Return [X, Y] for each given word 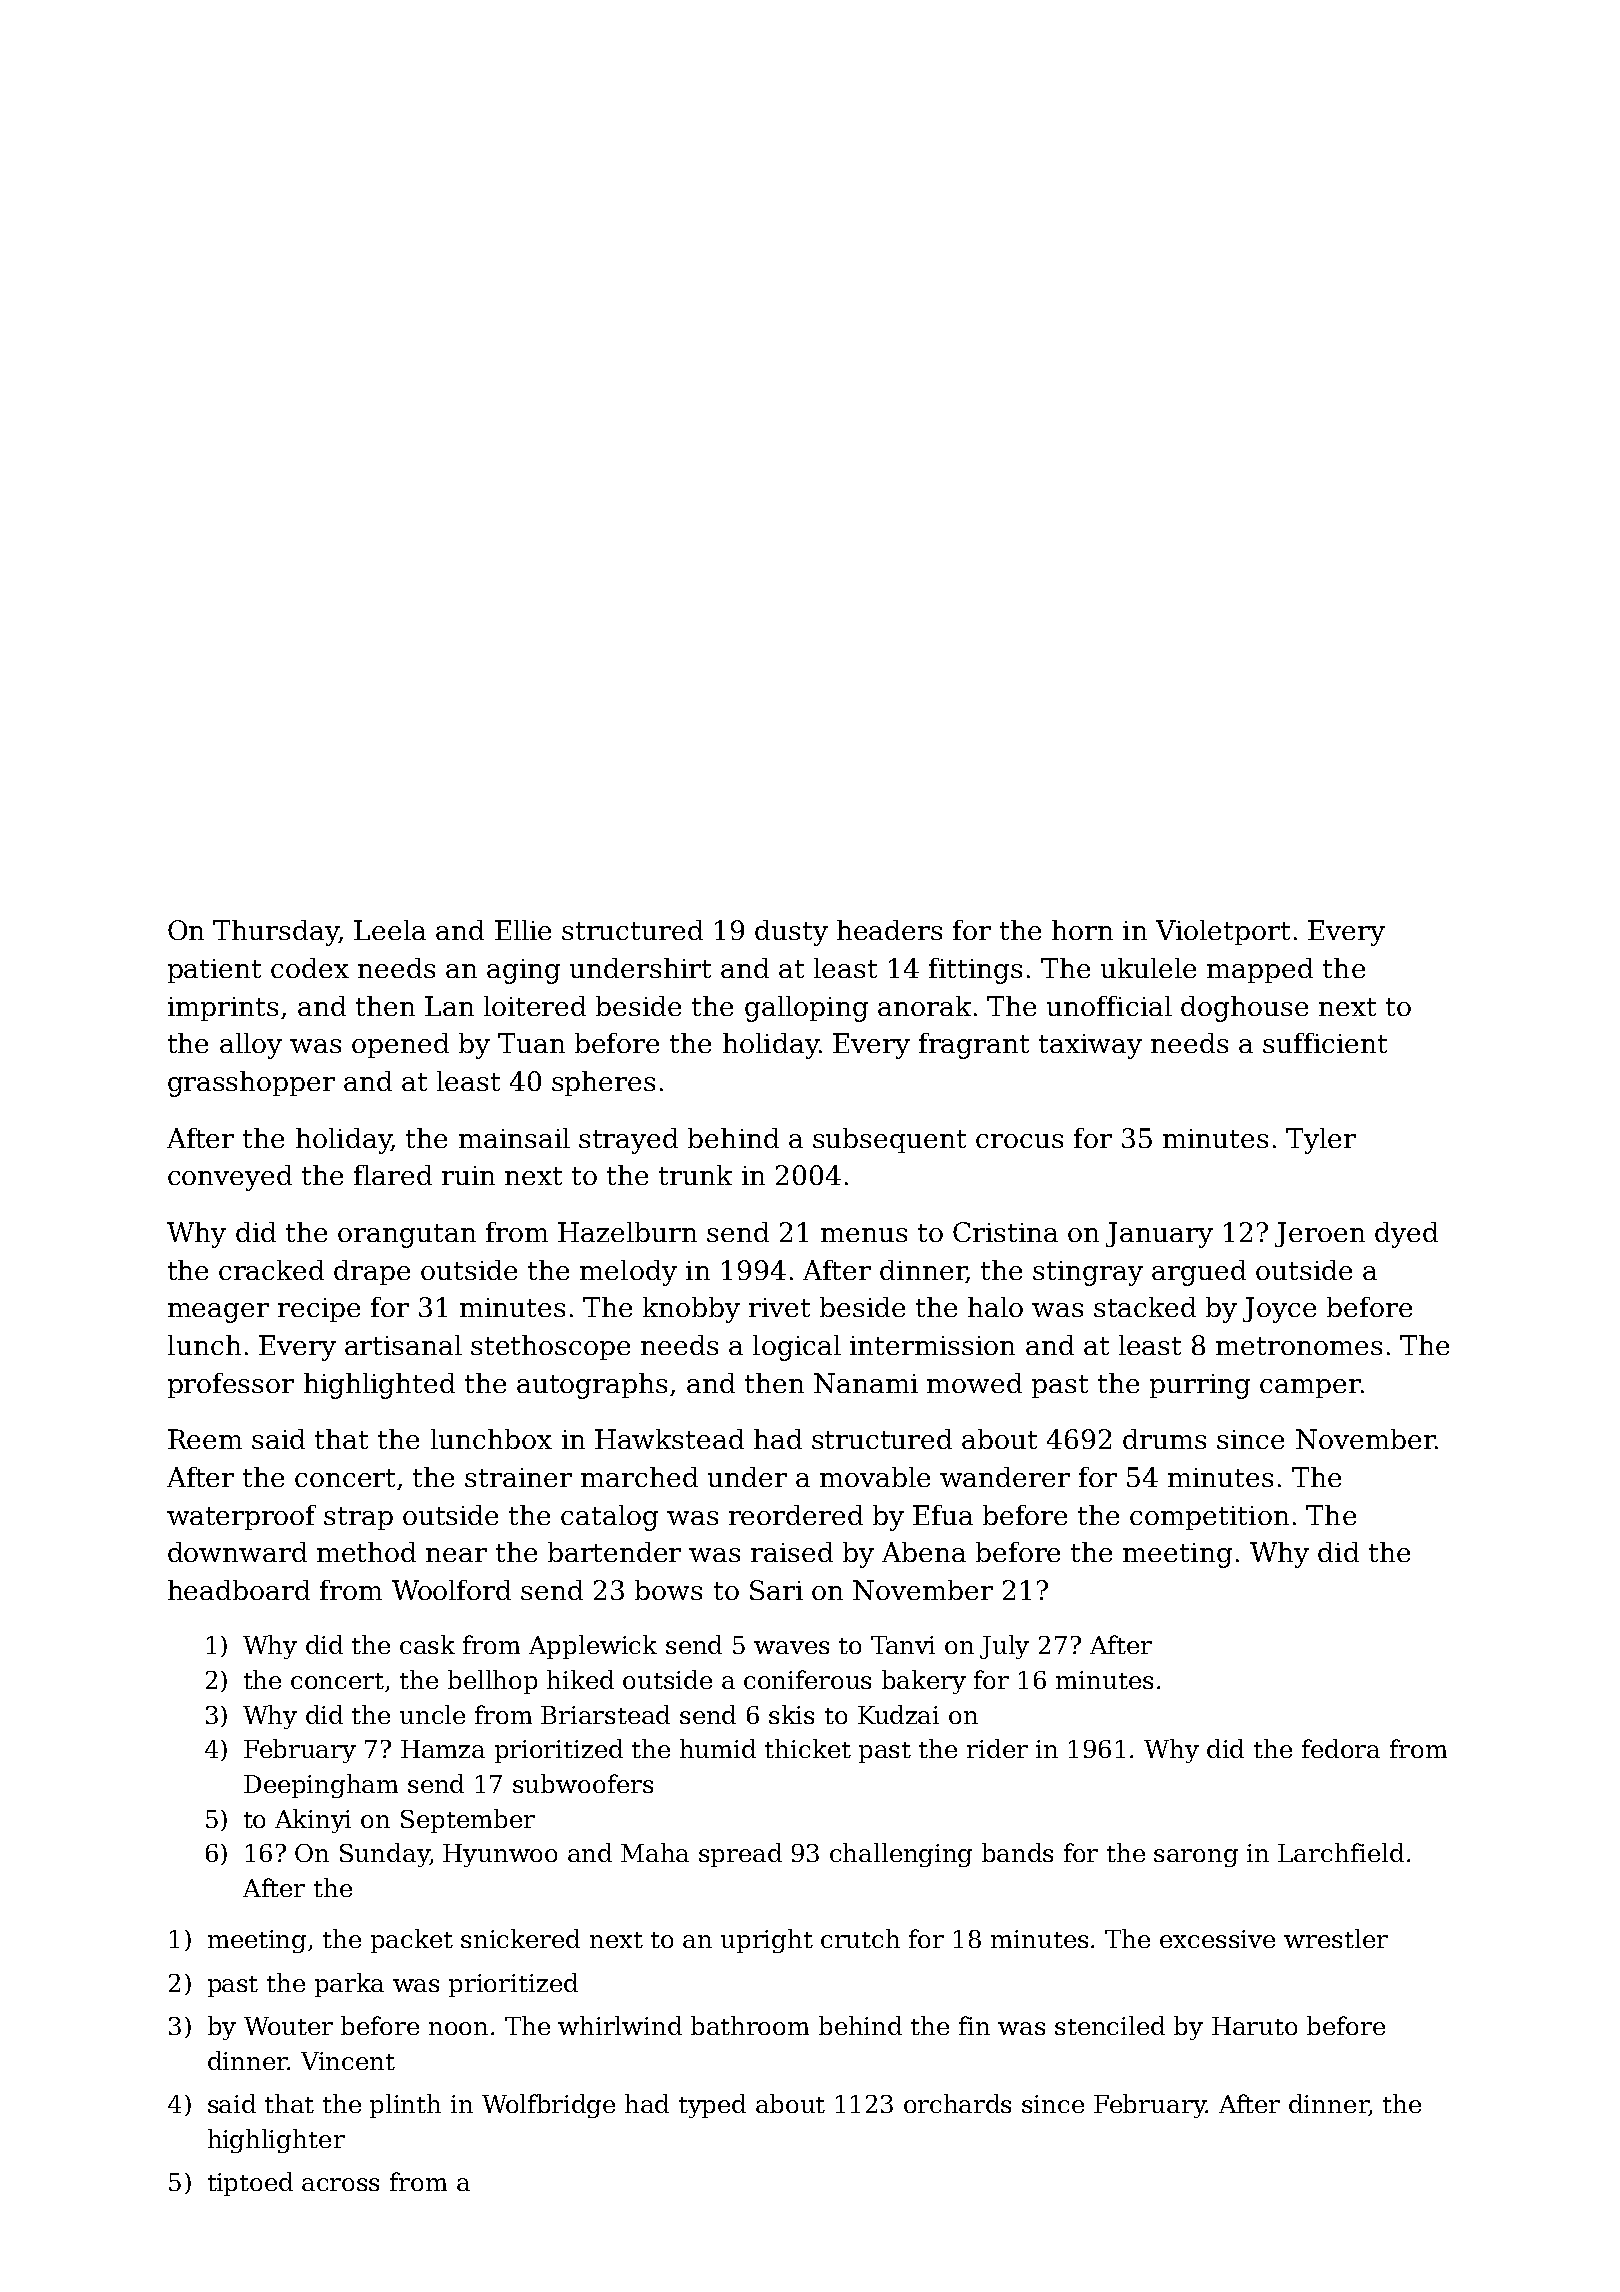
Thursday [276, 933]
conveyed [230, 1178]
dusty [791, 933]
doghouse [1244, 1009]
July [1004, 1647]
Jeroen [1320, 1234]
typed [712, 2106]
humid [718, 1748]
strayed [628, 1141]
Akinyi [313, 1821]
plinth [405, 2106]
